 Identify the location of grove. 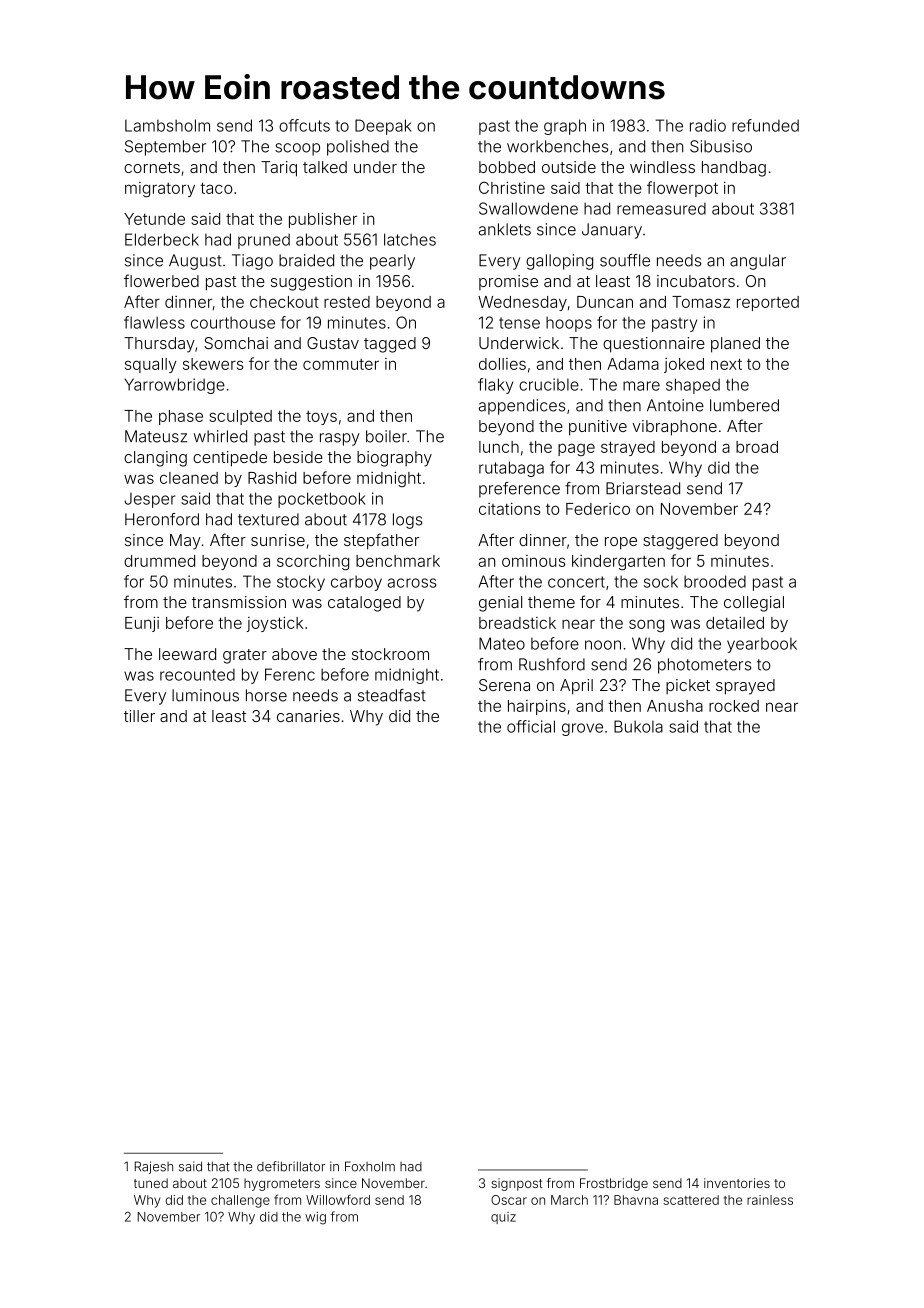
(582, 729).
